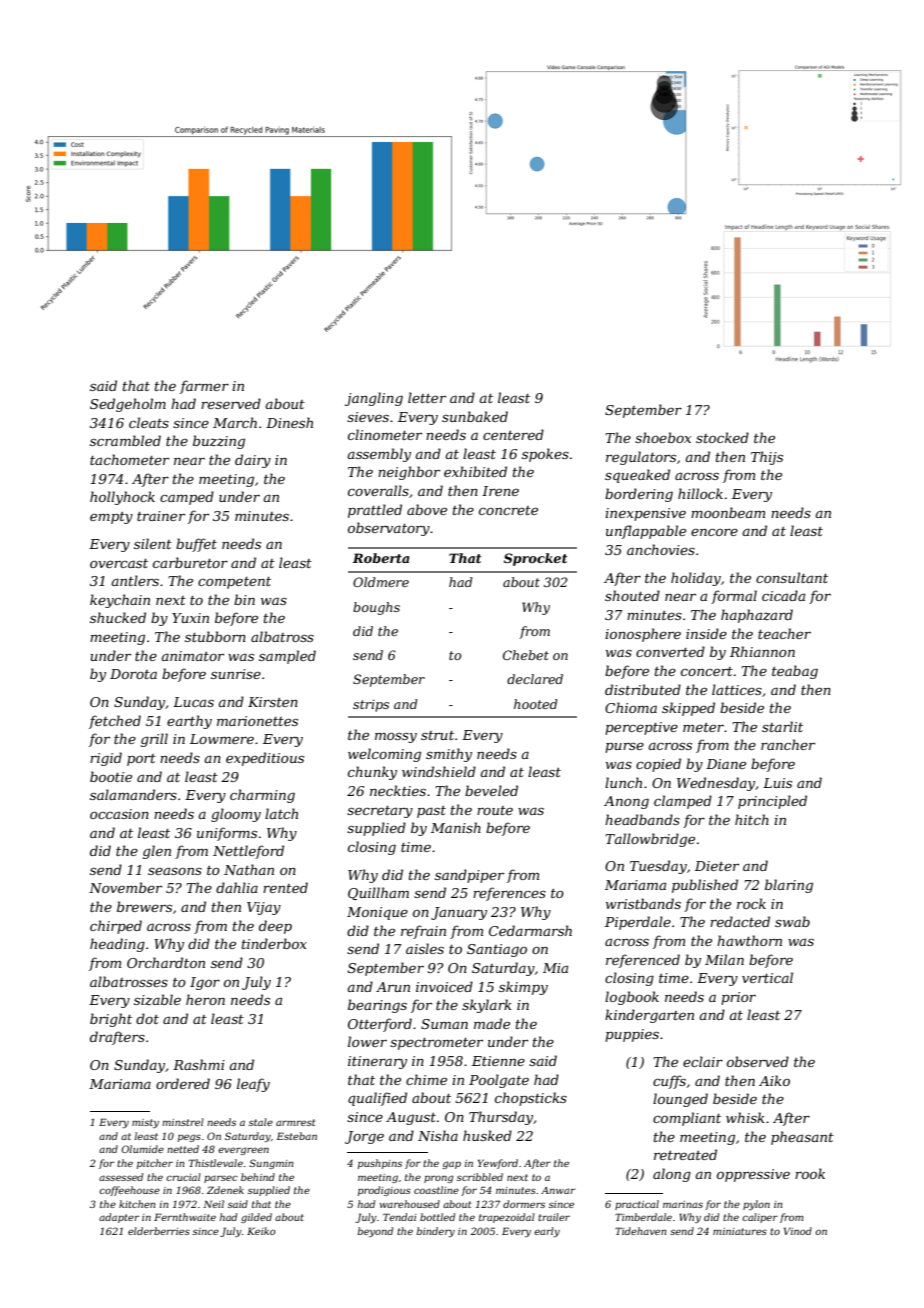 The image size is (924, 1308). What do you see at coordinates (449, 755) in the screenshot?
I see `smithy` at bounding box center [449, 755].
